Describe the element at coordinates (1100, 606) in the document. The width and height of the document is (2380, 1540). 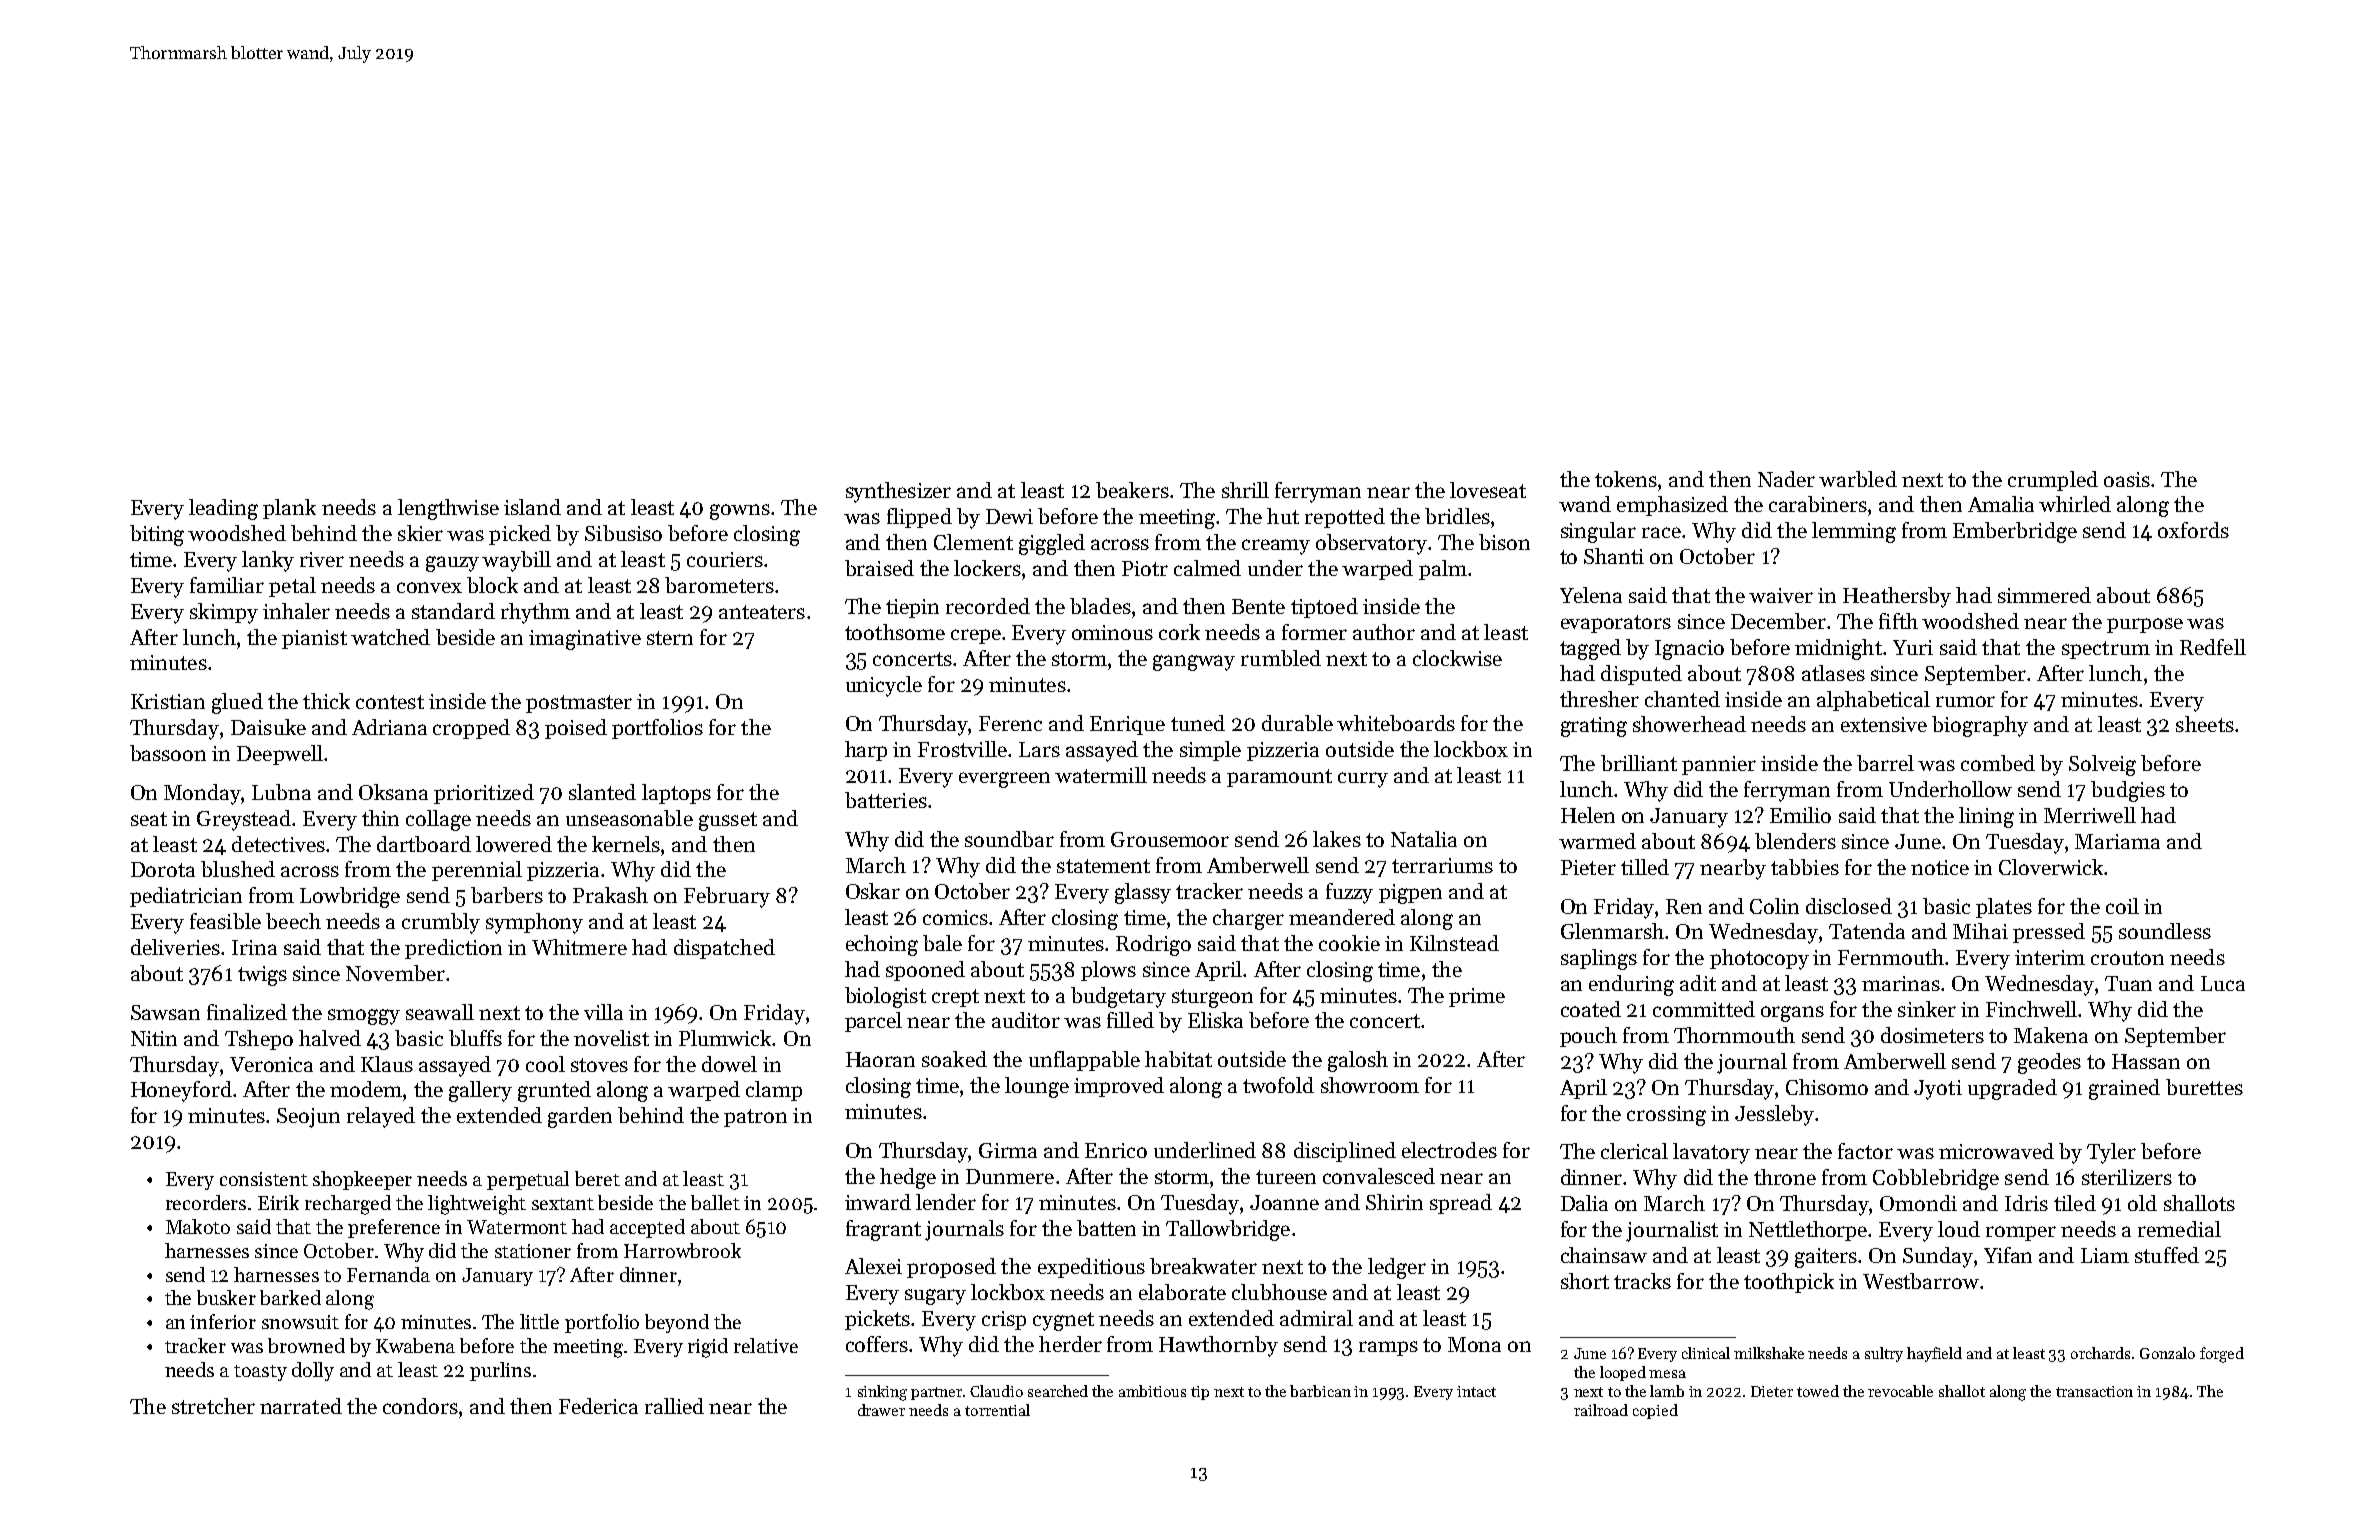
I see `blades` at that location.
